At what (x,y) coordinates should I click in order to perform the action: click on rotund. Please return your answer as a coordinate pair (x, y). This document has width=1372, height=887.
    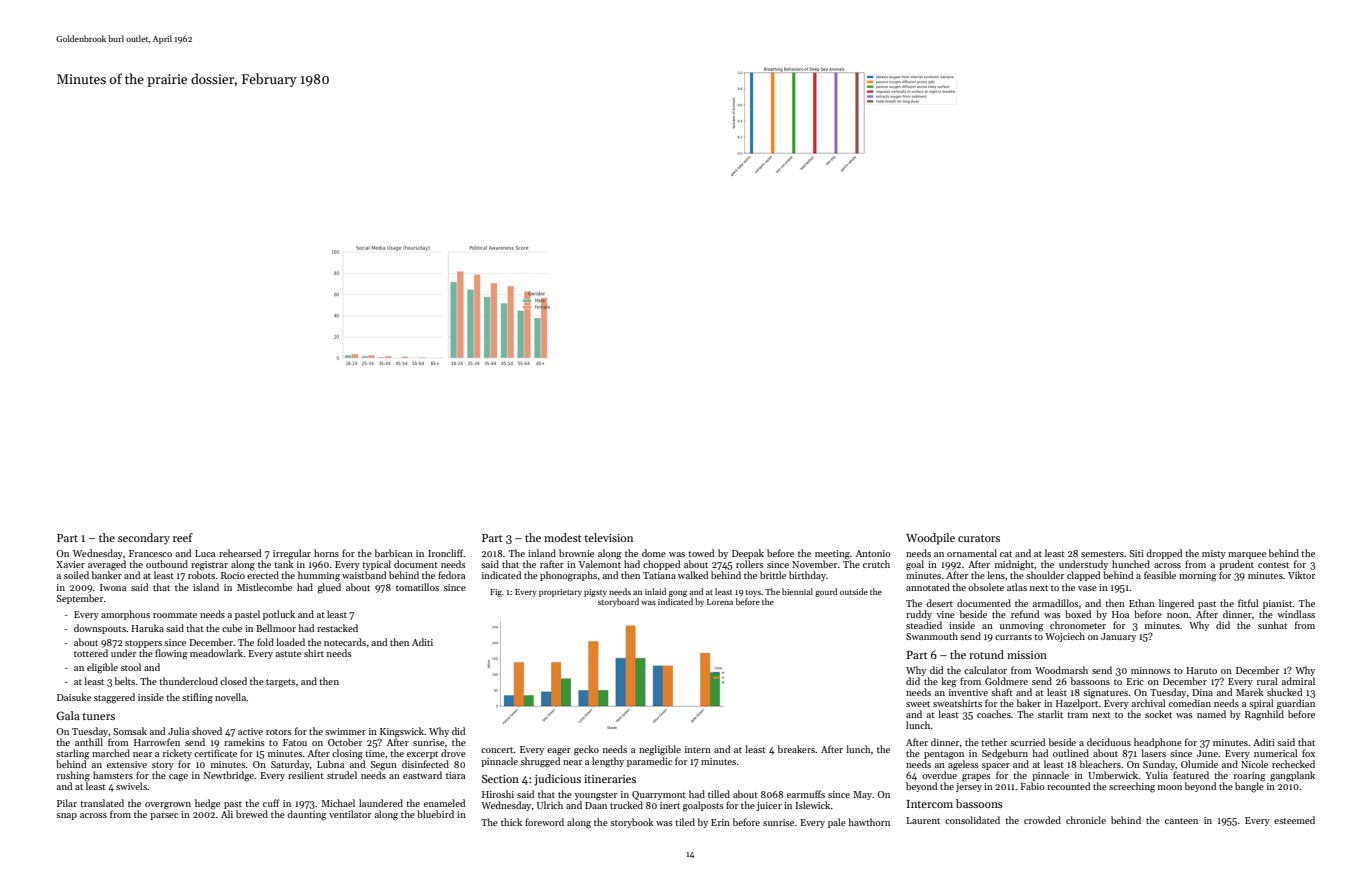
    Looking at the image, I should click on (986, 654).
